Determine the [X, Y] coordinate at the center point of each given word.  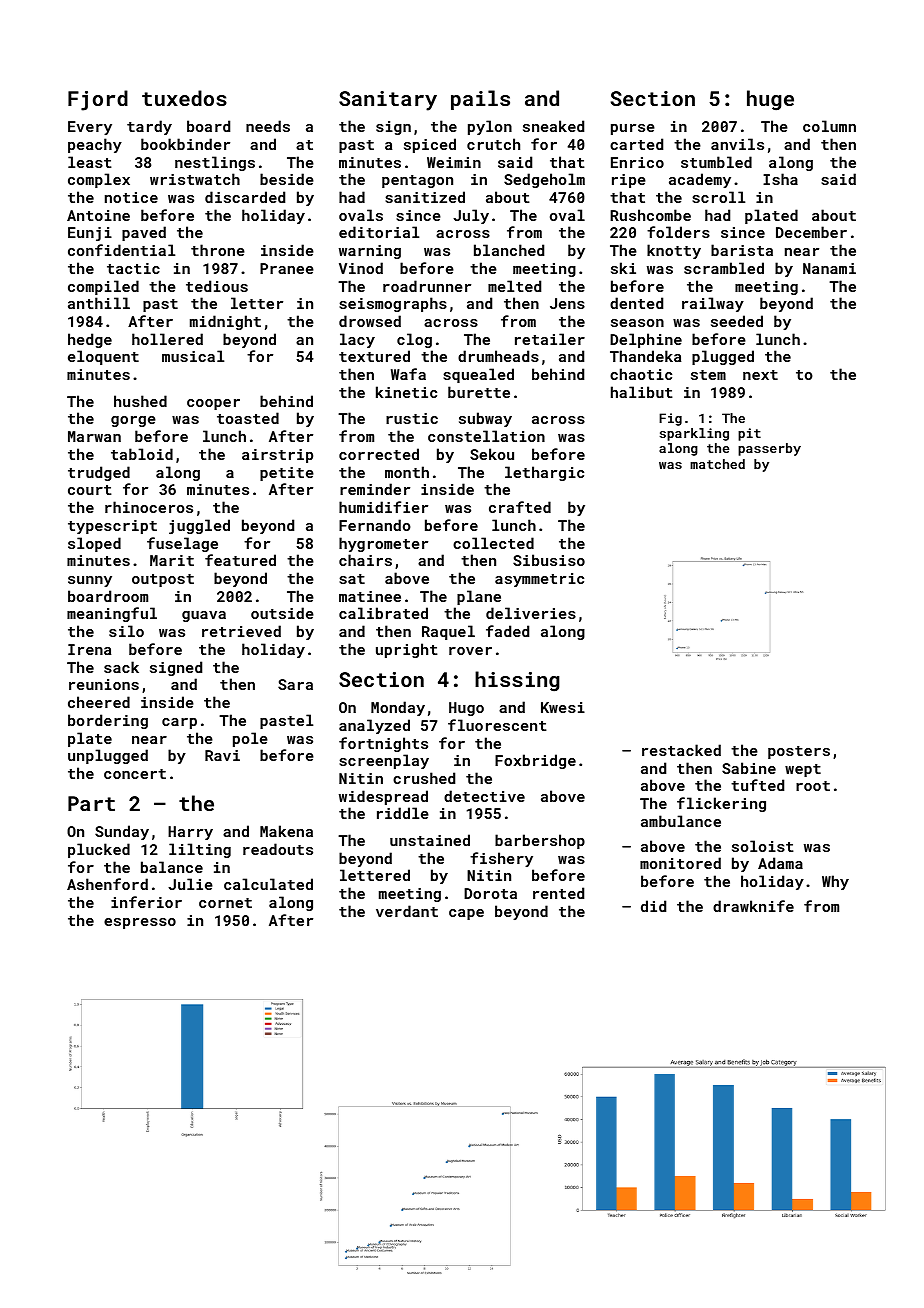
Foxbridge [535, 761]
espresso [140, 923]
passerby [769, 449]
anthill [99, 303]
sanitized [425, 197]
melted [514, 286]
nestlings [215, 163]
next [760, 375]
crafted [520, 507]
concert [135, 774]
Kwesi [563, 707]
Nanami [829, 268]
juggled [199, 526]
